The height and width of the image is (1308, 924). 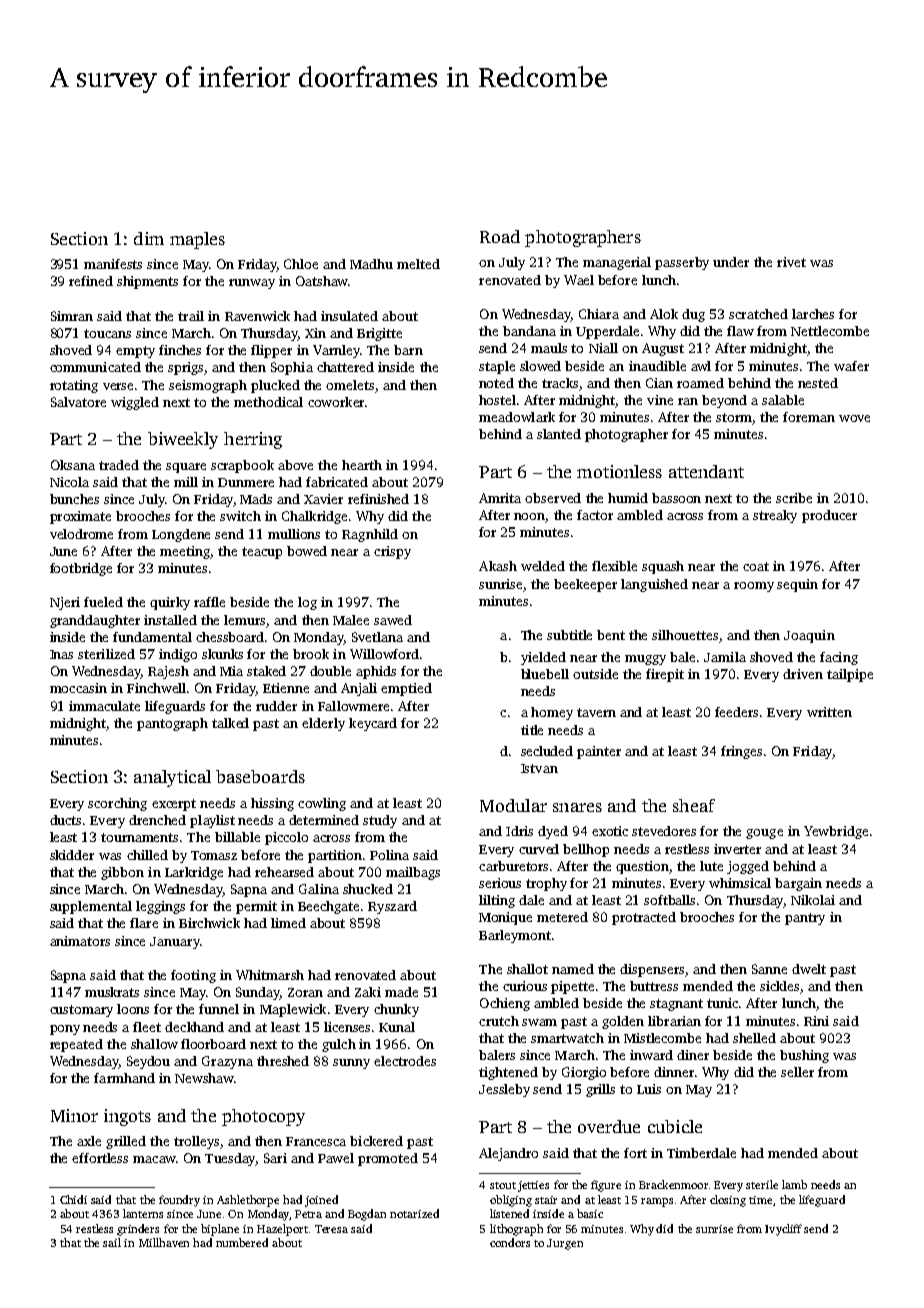 What do you see at coordinates (694, 805) in the image?
I see `sheaf` at bounding box center [694, 805].
